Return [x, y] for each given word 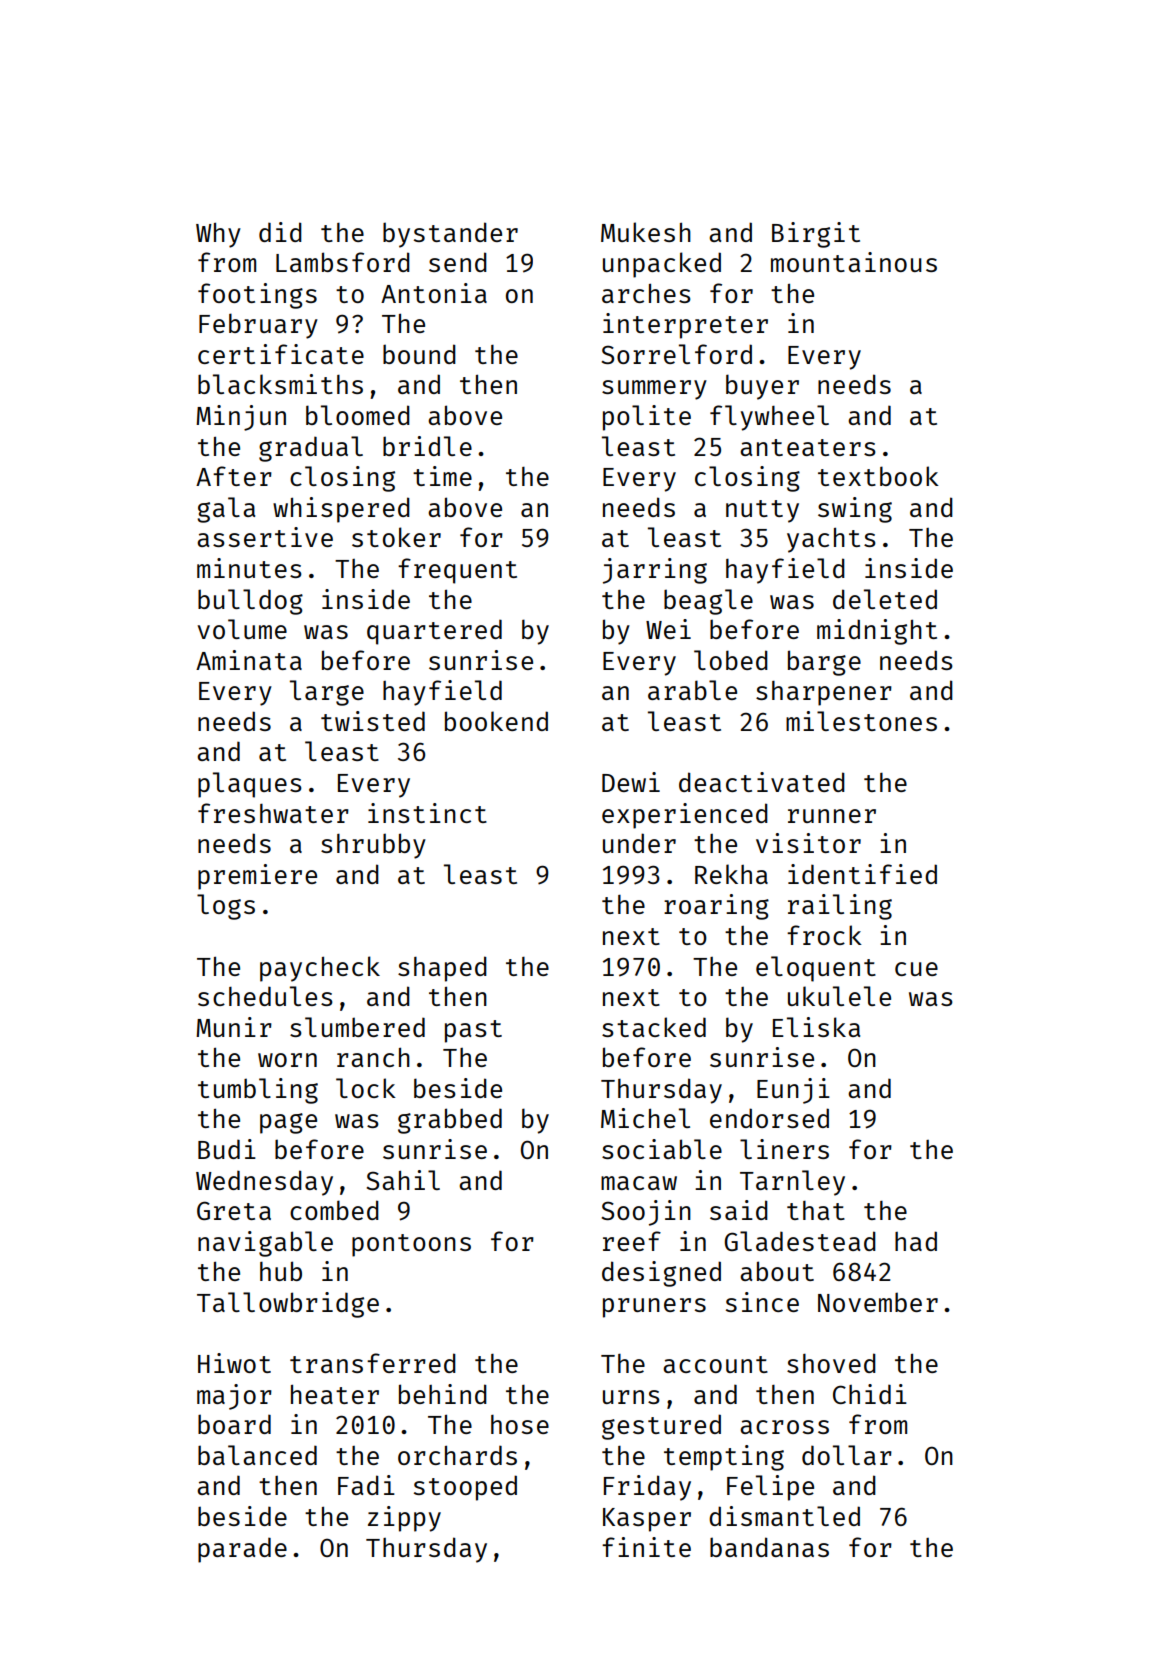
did [280, 232]
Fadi [366, 1485]
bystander [450, 235]
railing [840, 907]
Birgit [816, 235]
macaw [639, 1183]
